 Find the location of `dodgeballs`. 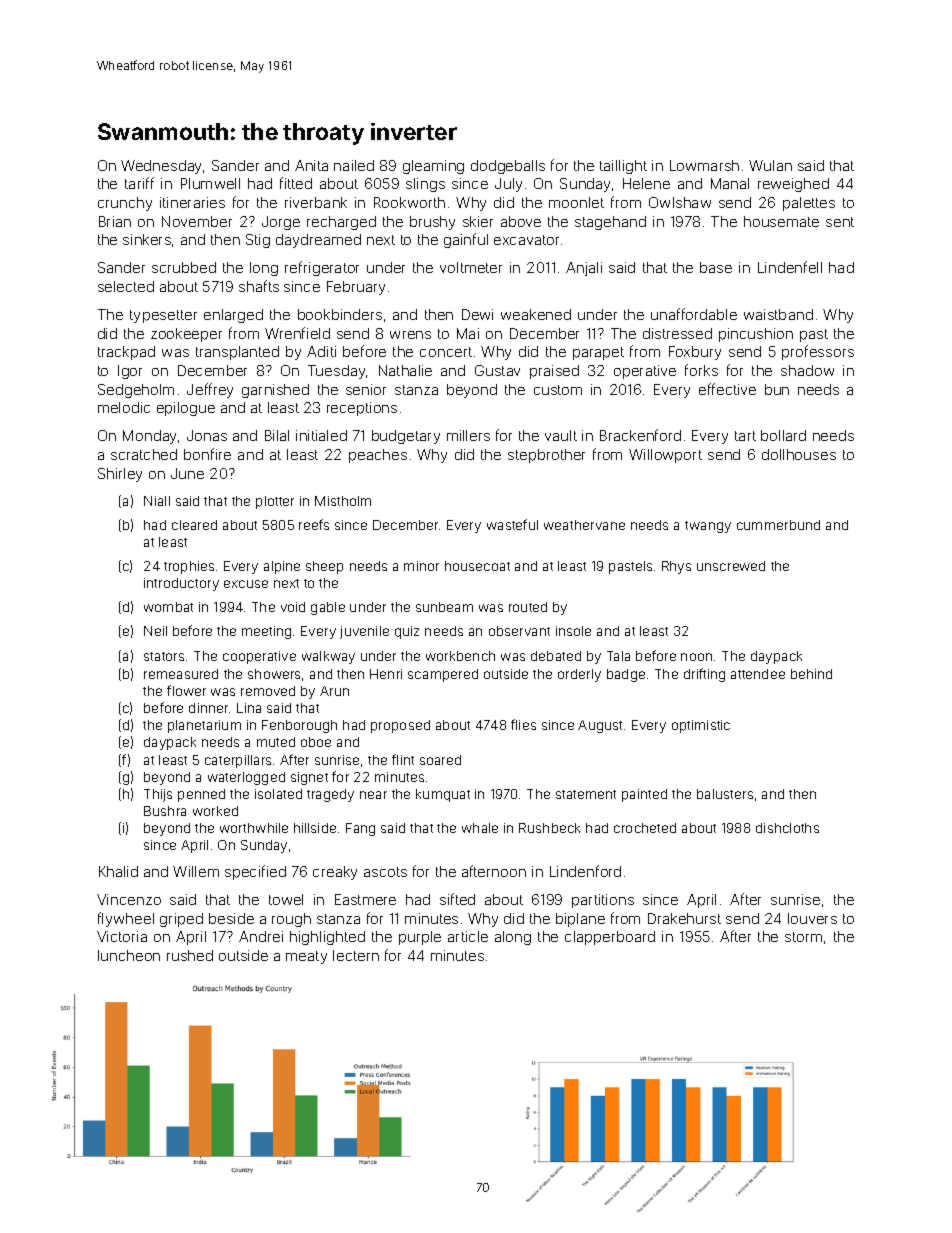

dodgeballs is located at coordinates (508, 167).
